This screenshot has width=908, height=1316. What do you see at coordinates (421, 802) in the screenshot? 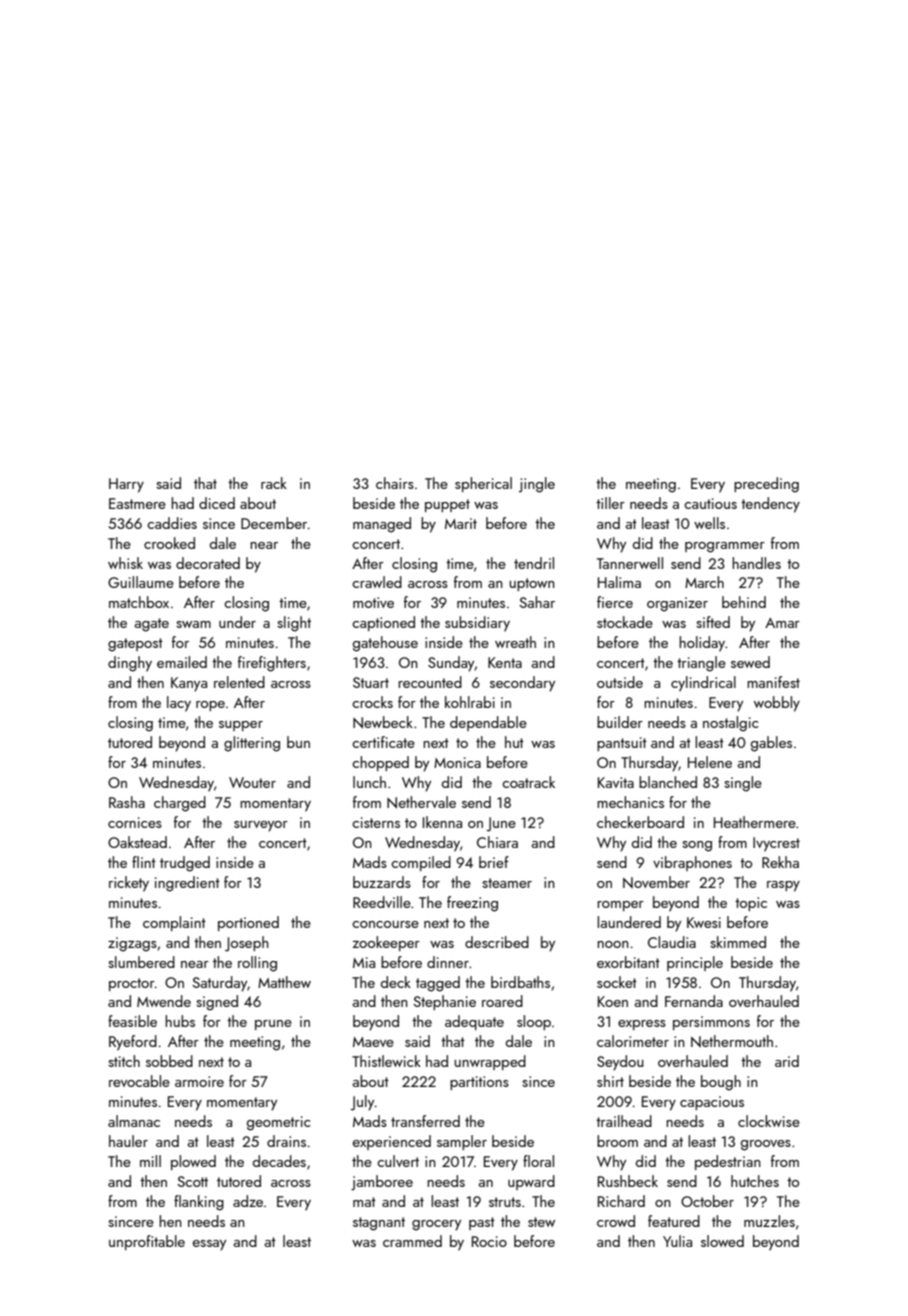
I see `Nethervale` at bounding box center [421, 802].
